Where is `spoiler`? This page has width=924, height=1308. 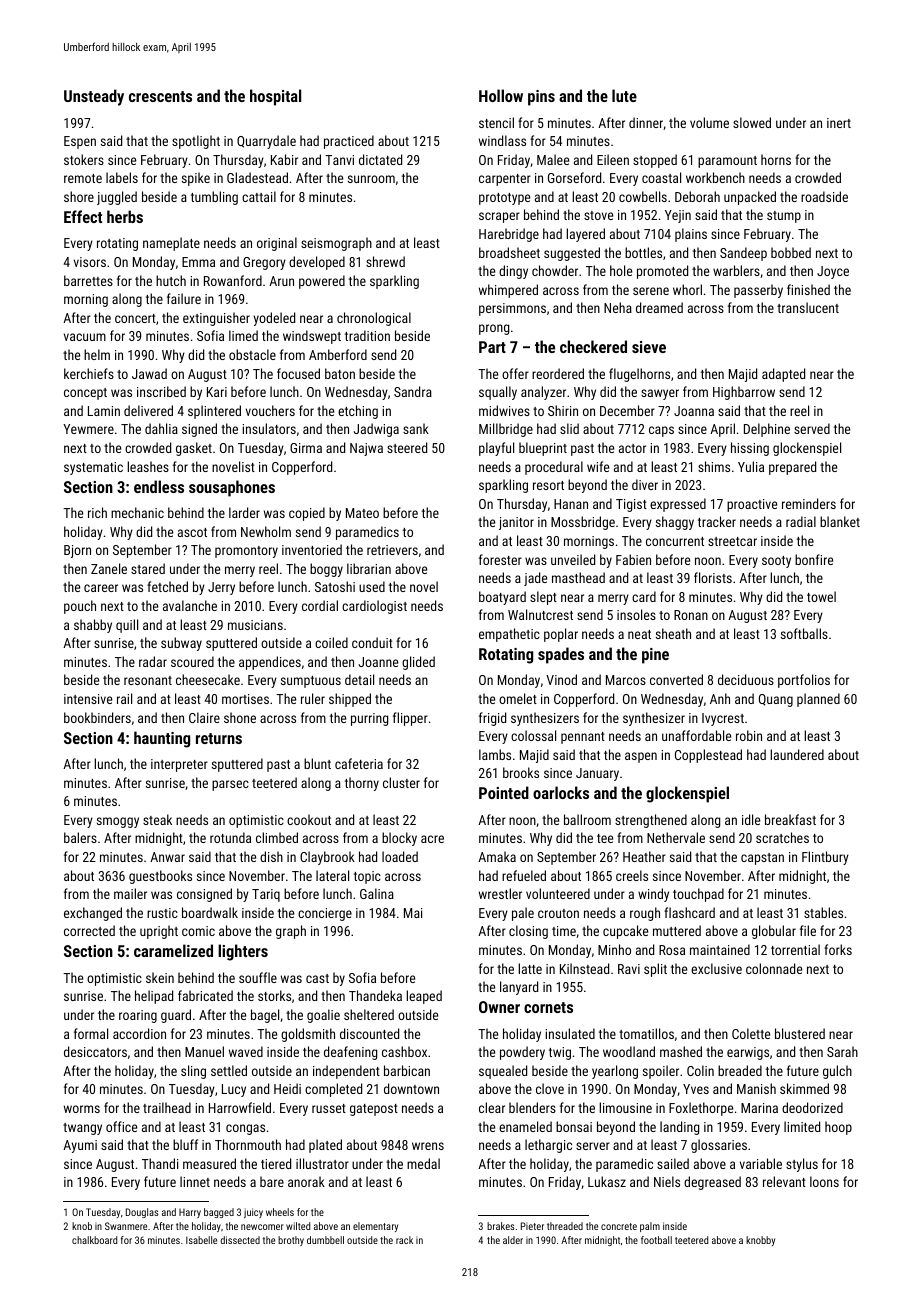 spoiler is located at coordinates (661, 1072).
